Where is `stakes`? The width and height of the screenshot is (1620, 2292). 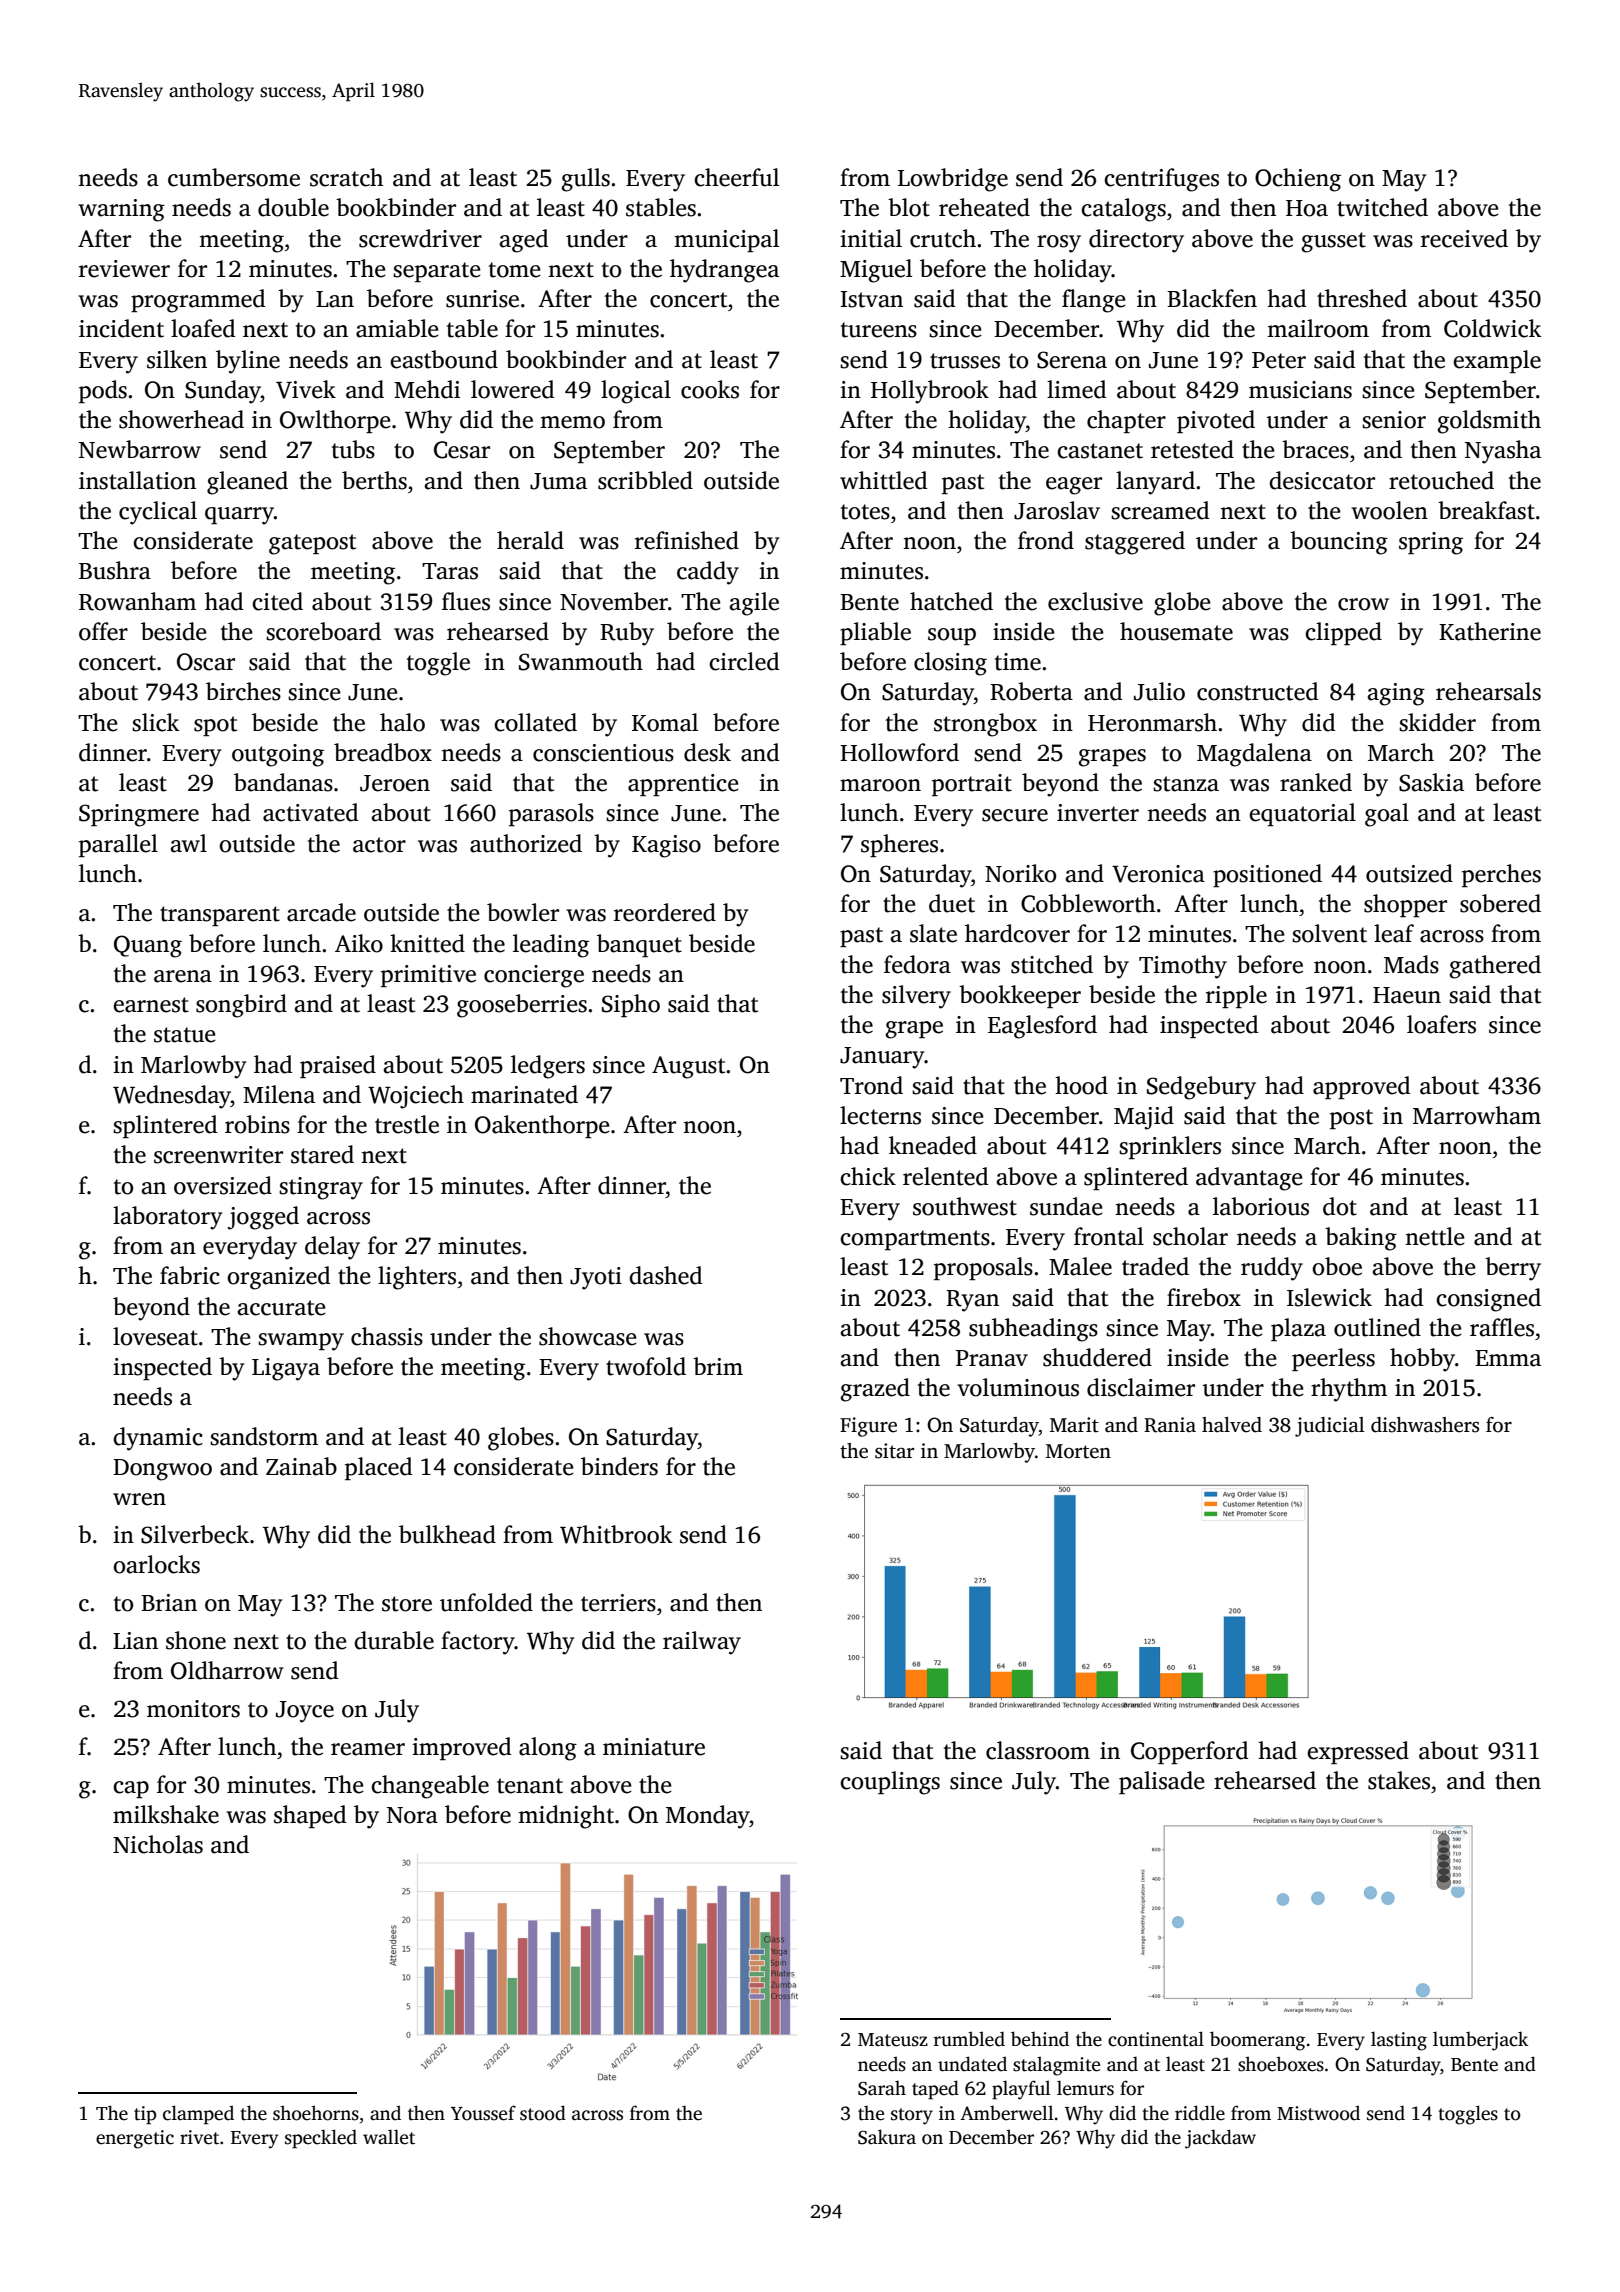 stakes is located at coordinates (1399, 1780).
